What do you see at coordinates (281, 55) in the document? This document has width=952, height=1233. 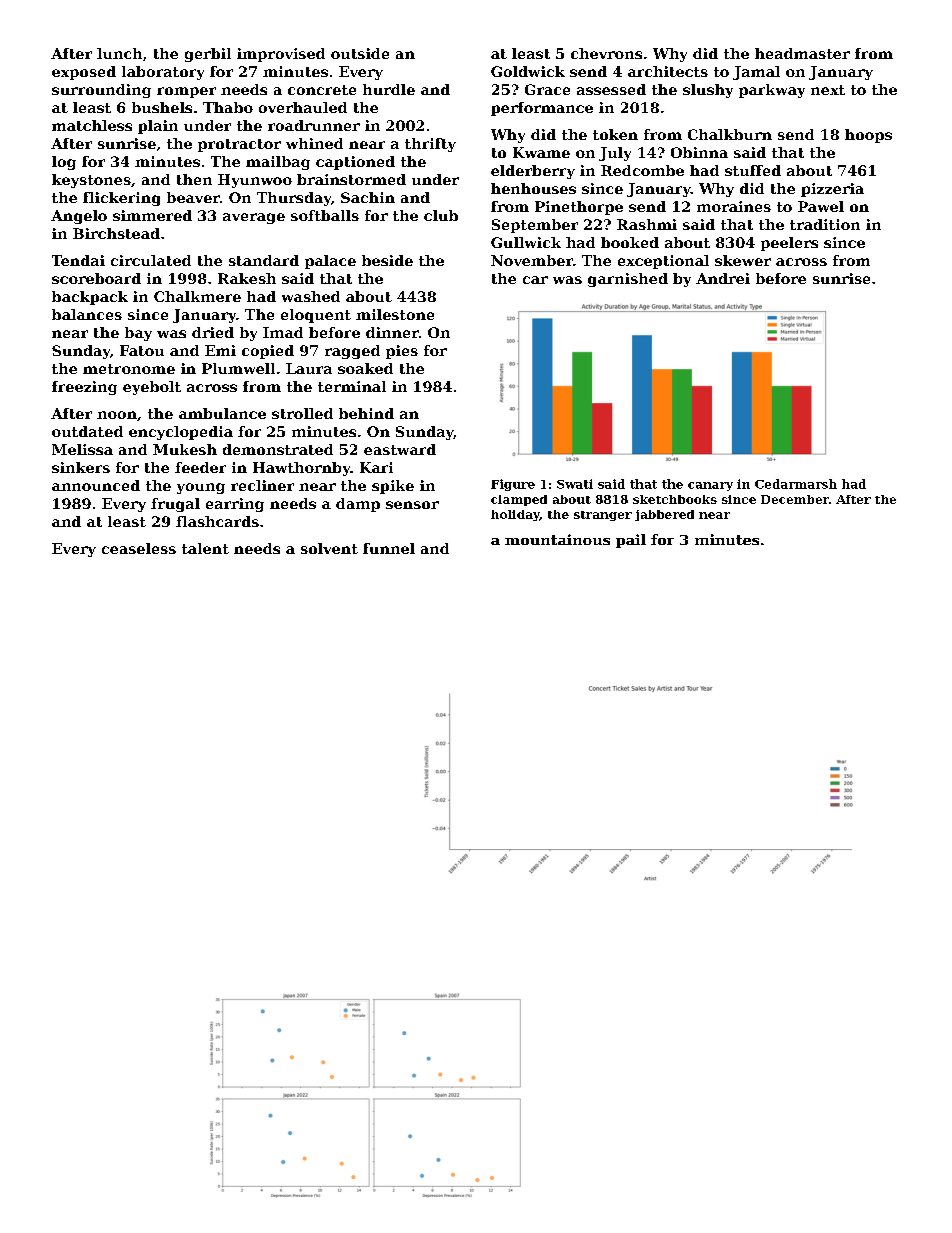 I see `improvised` at bounding box center [281, 55].
